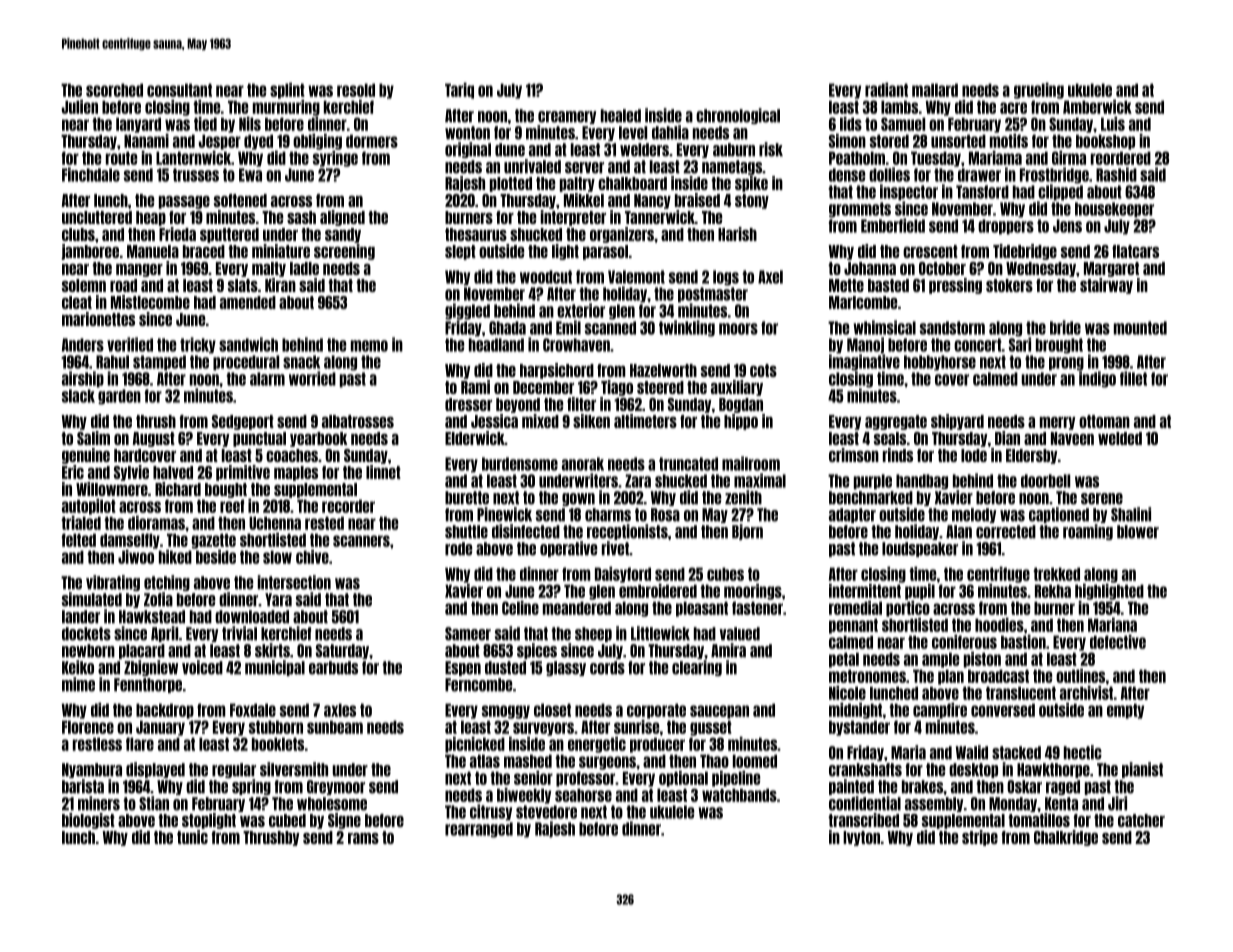 Image resolution: width=1233 pixels, height=952 pixels. Describe the element at coordinates (546, 812) in the screenshot. I see `stevedore` at that location.
